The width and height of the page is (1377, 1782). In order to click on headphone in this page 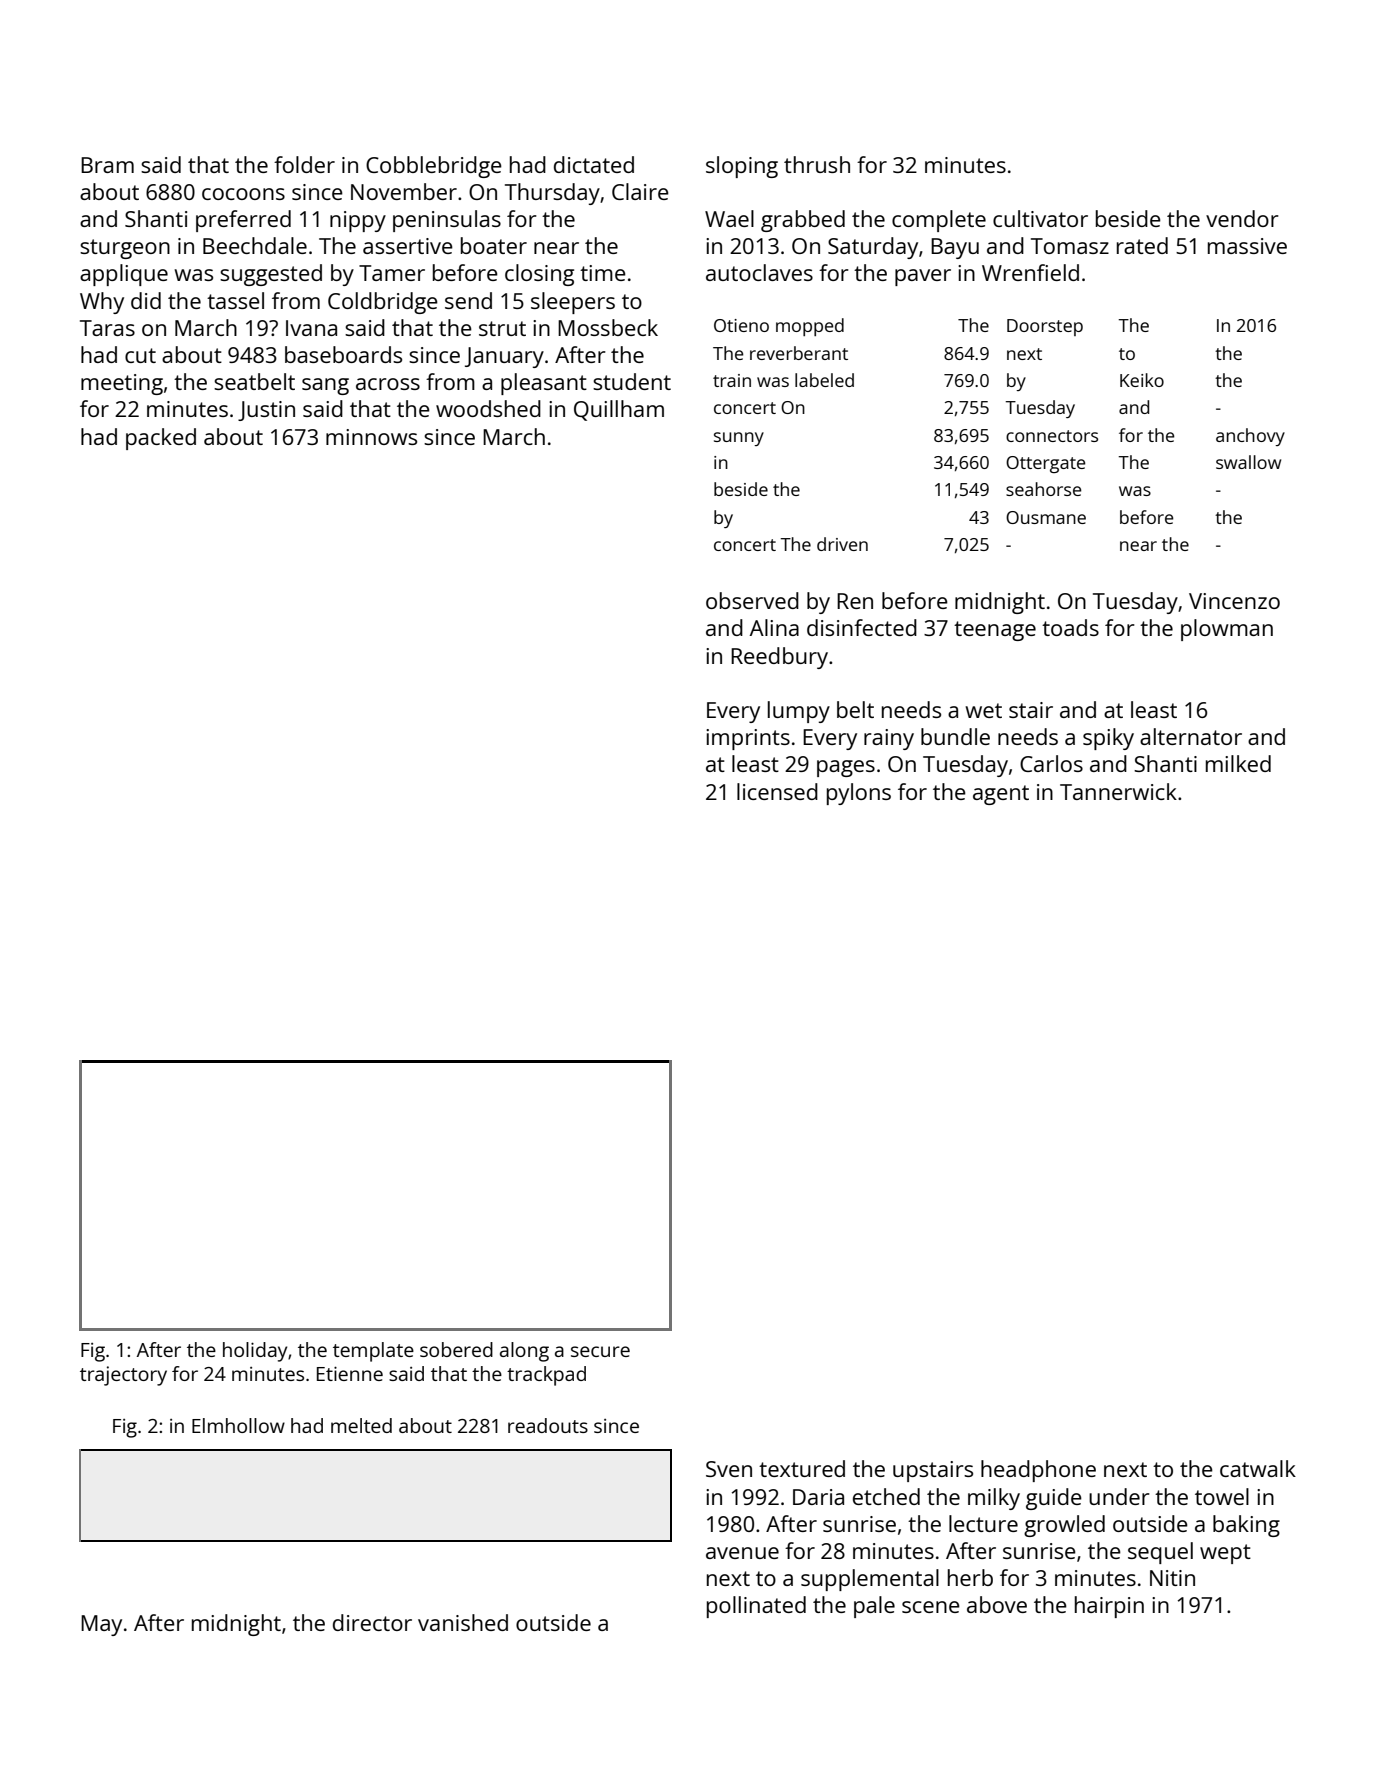, I will do `click(1038, 1471)`.
